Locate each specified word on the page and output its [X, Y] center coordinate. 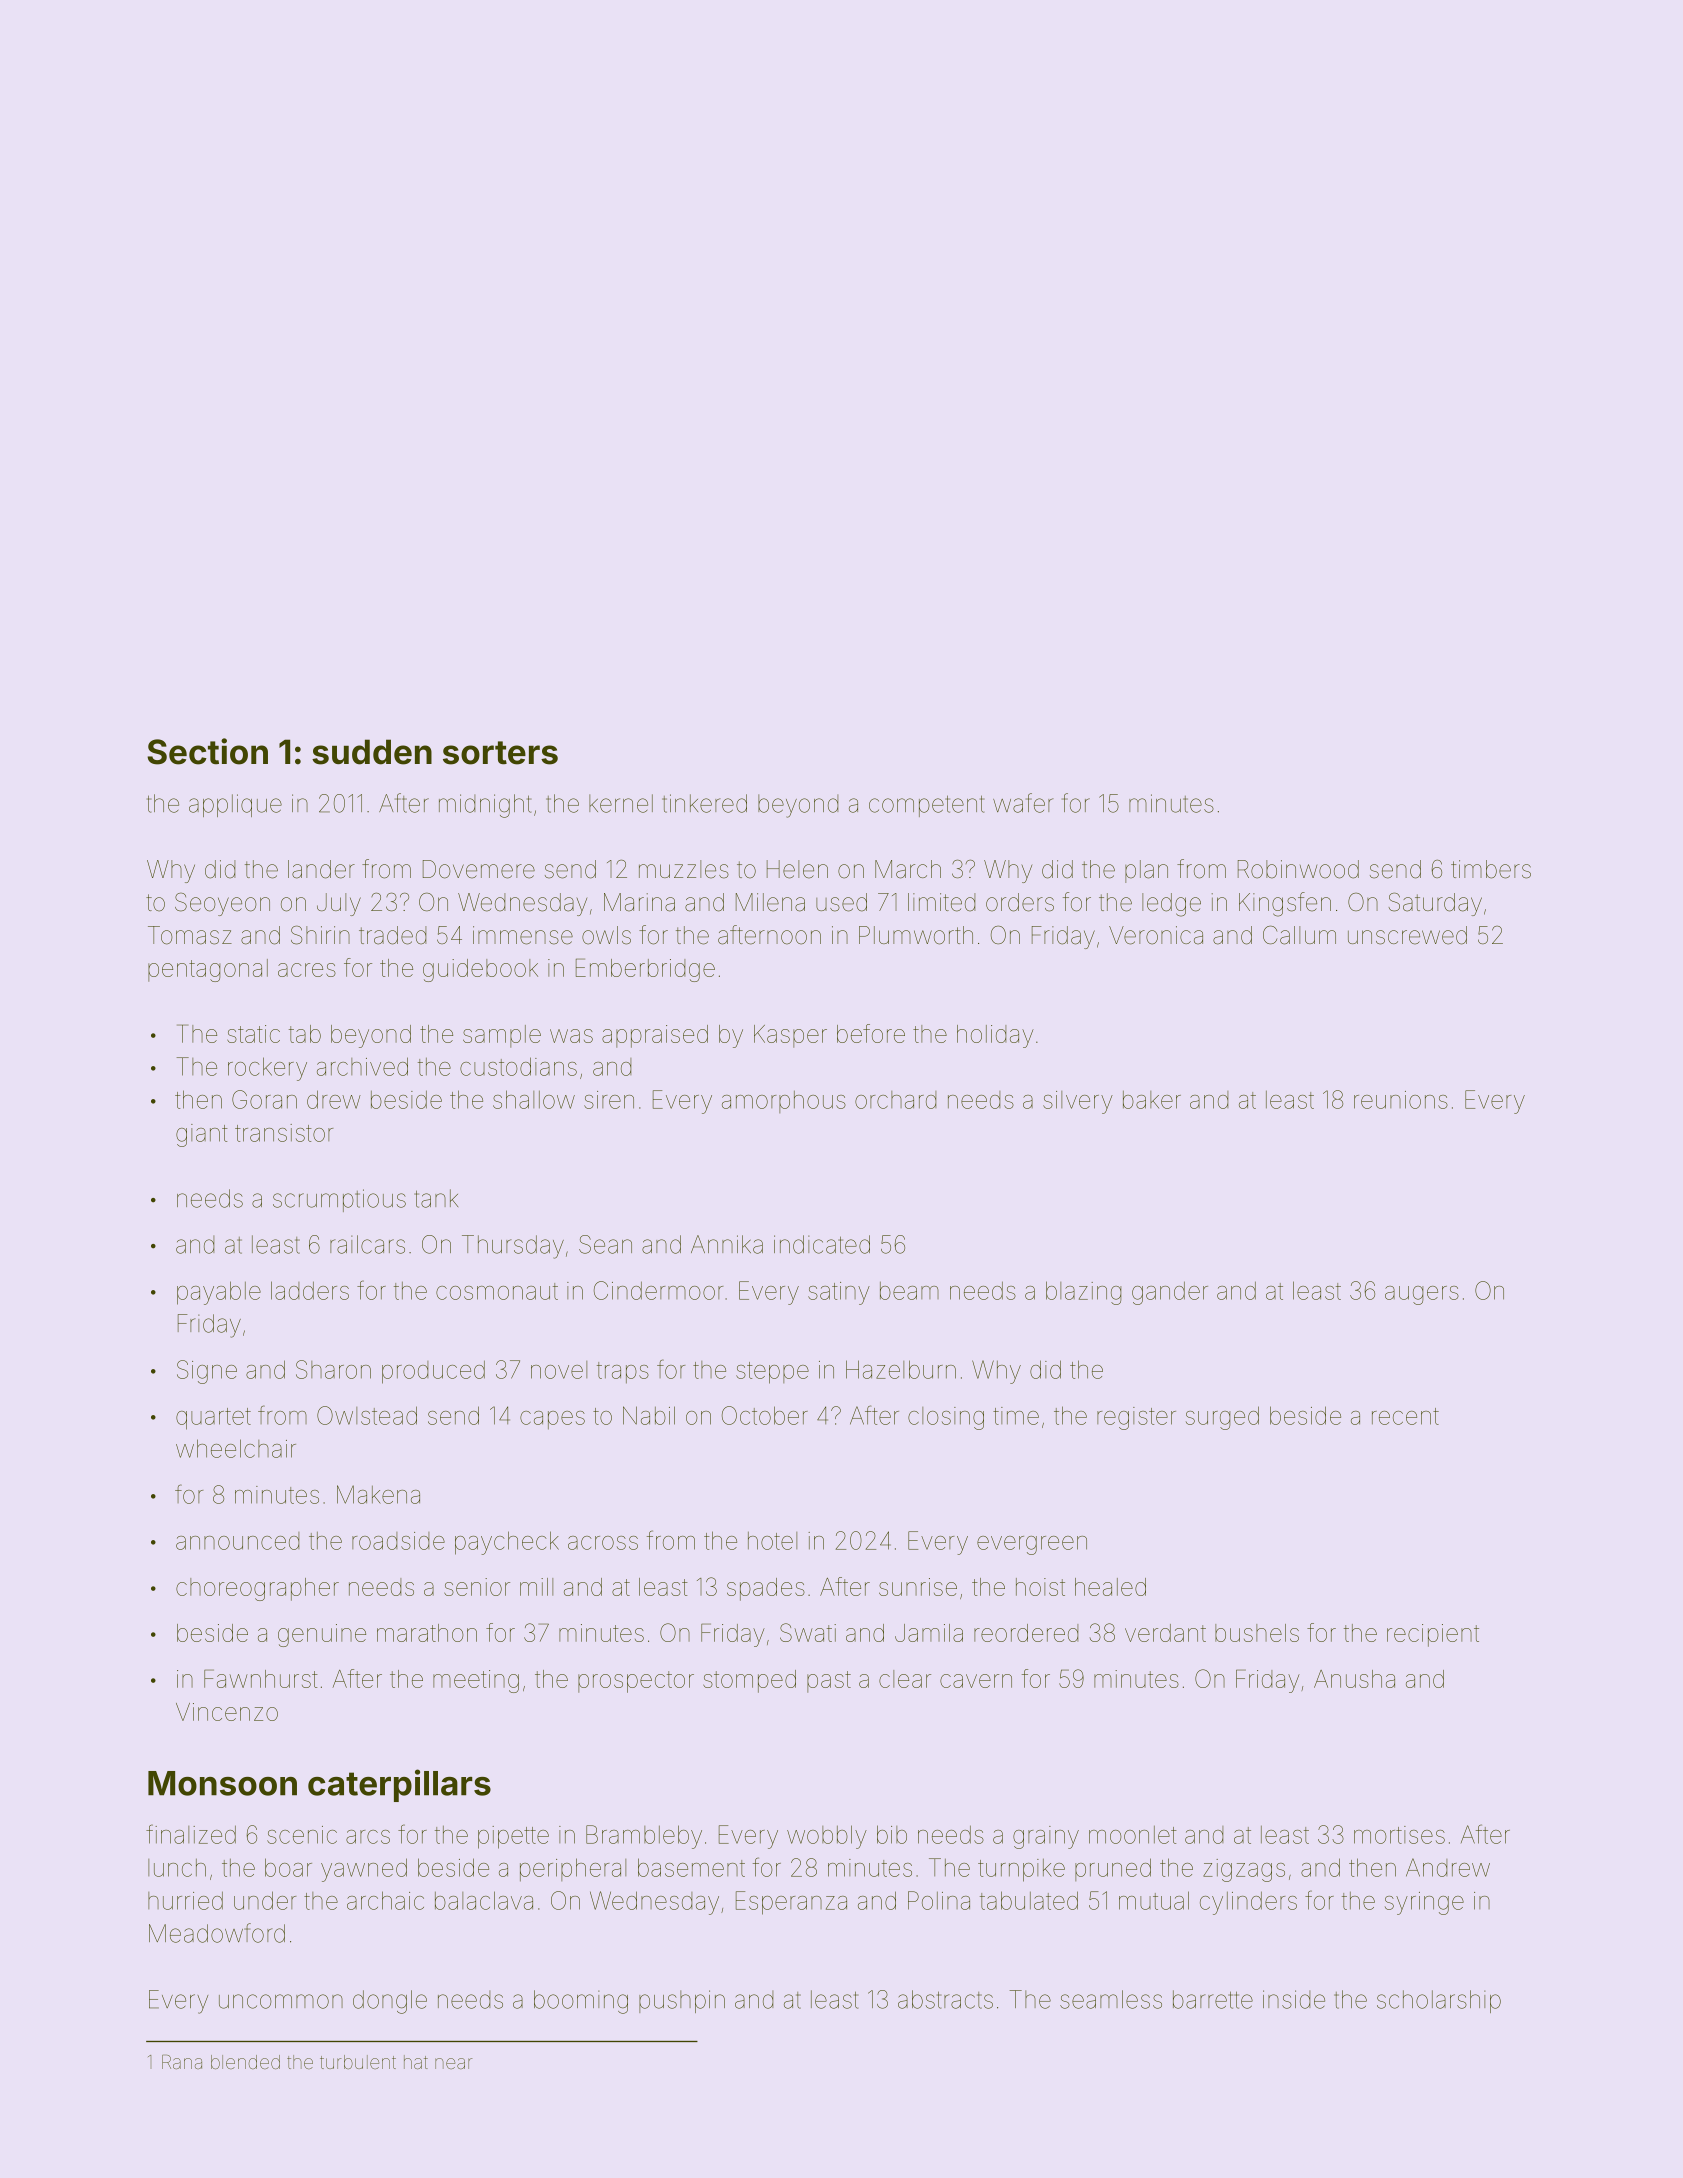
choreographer [257, 1589]
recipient [1433, 1635]
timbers [1491, 869]
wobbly [827, 1837]
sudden [372, 752]
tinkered [704, 803]
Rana [182, 2062]
